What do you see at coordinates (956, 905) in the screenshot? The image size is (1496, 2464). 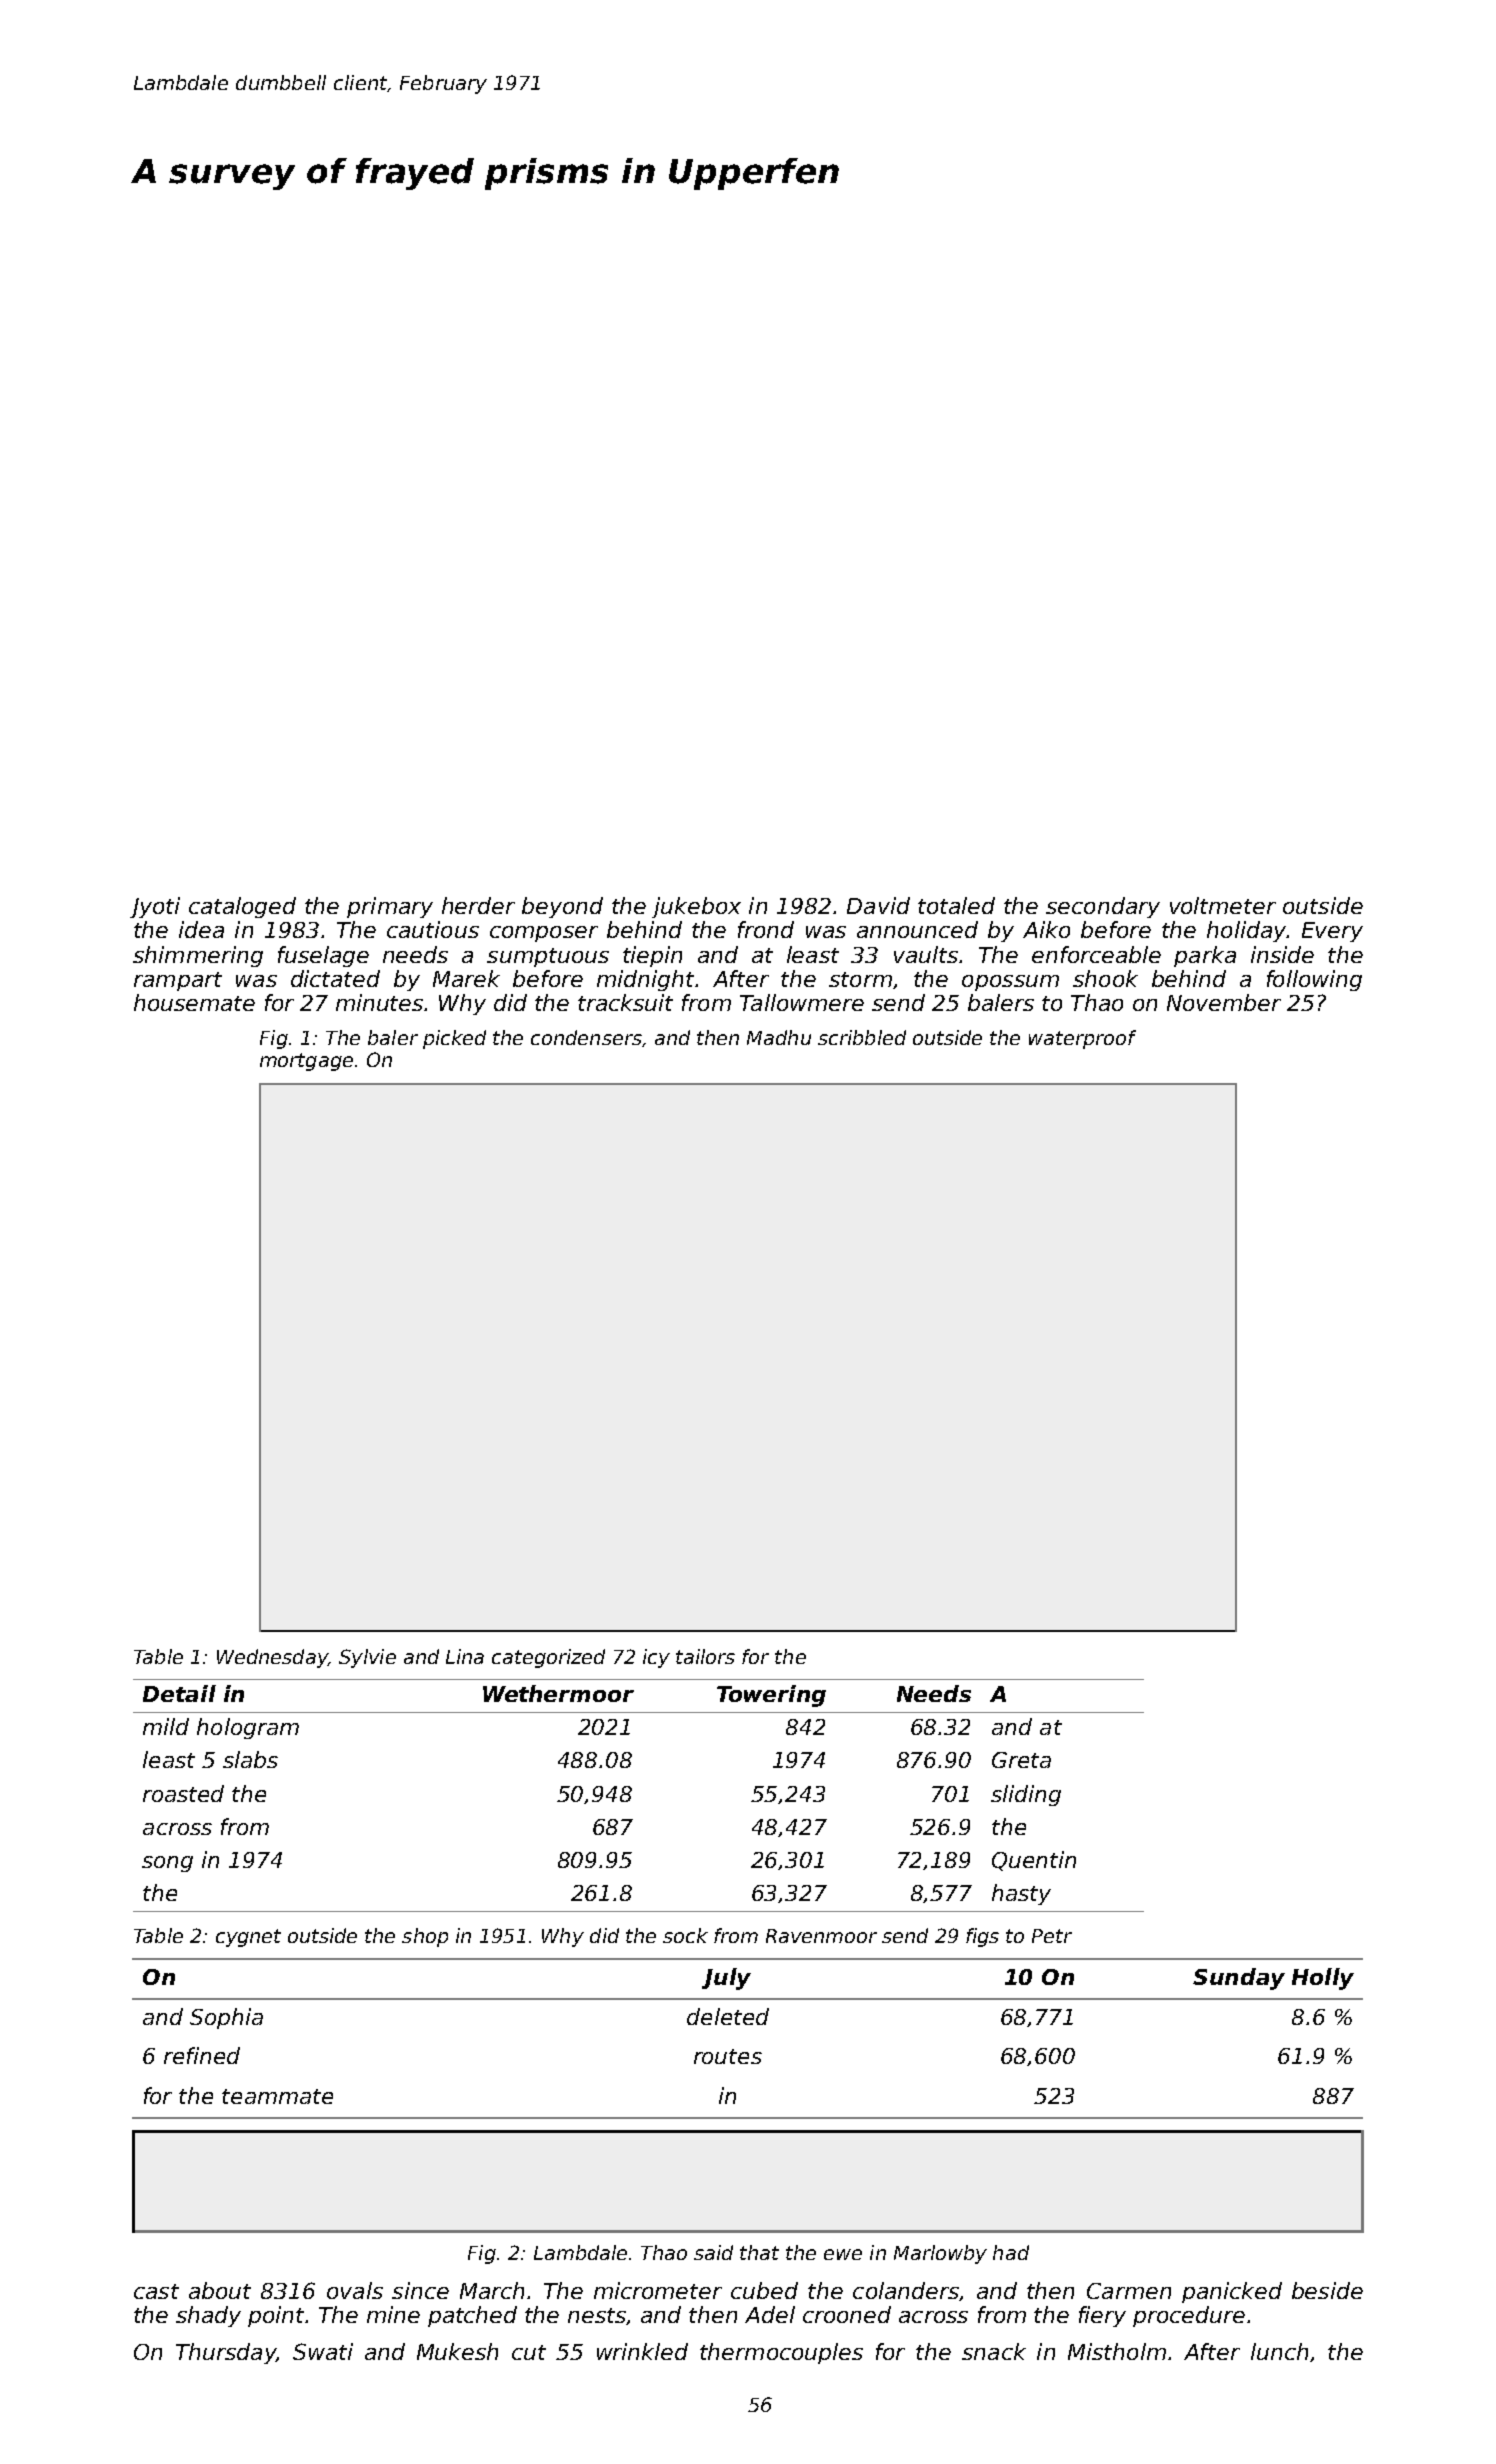 I see `totaled` at bounding box center [956, 905].
